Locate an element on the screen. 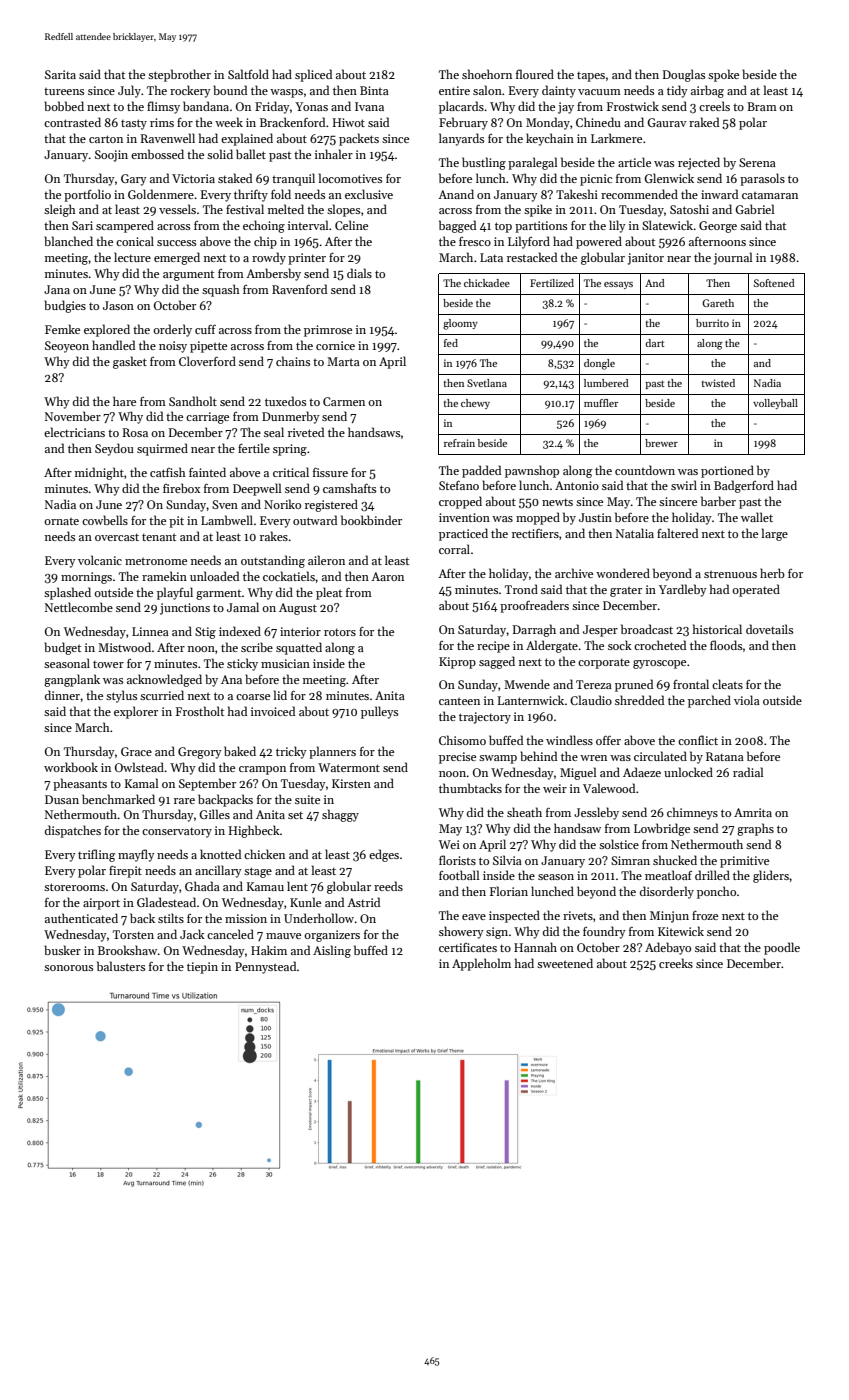 The height and width of the screenshot is (1400, 849). padded is located at coordinates (481, 471).
